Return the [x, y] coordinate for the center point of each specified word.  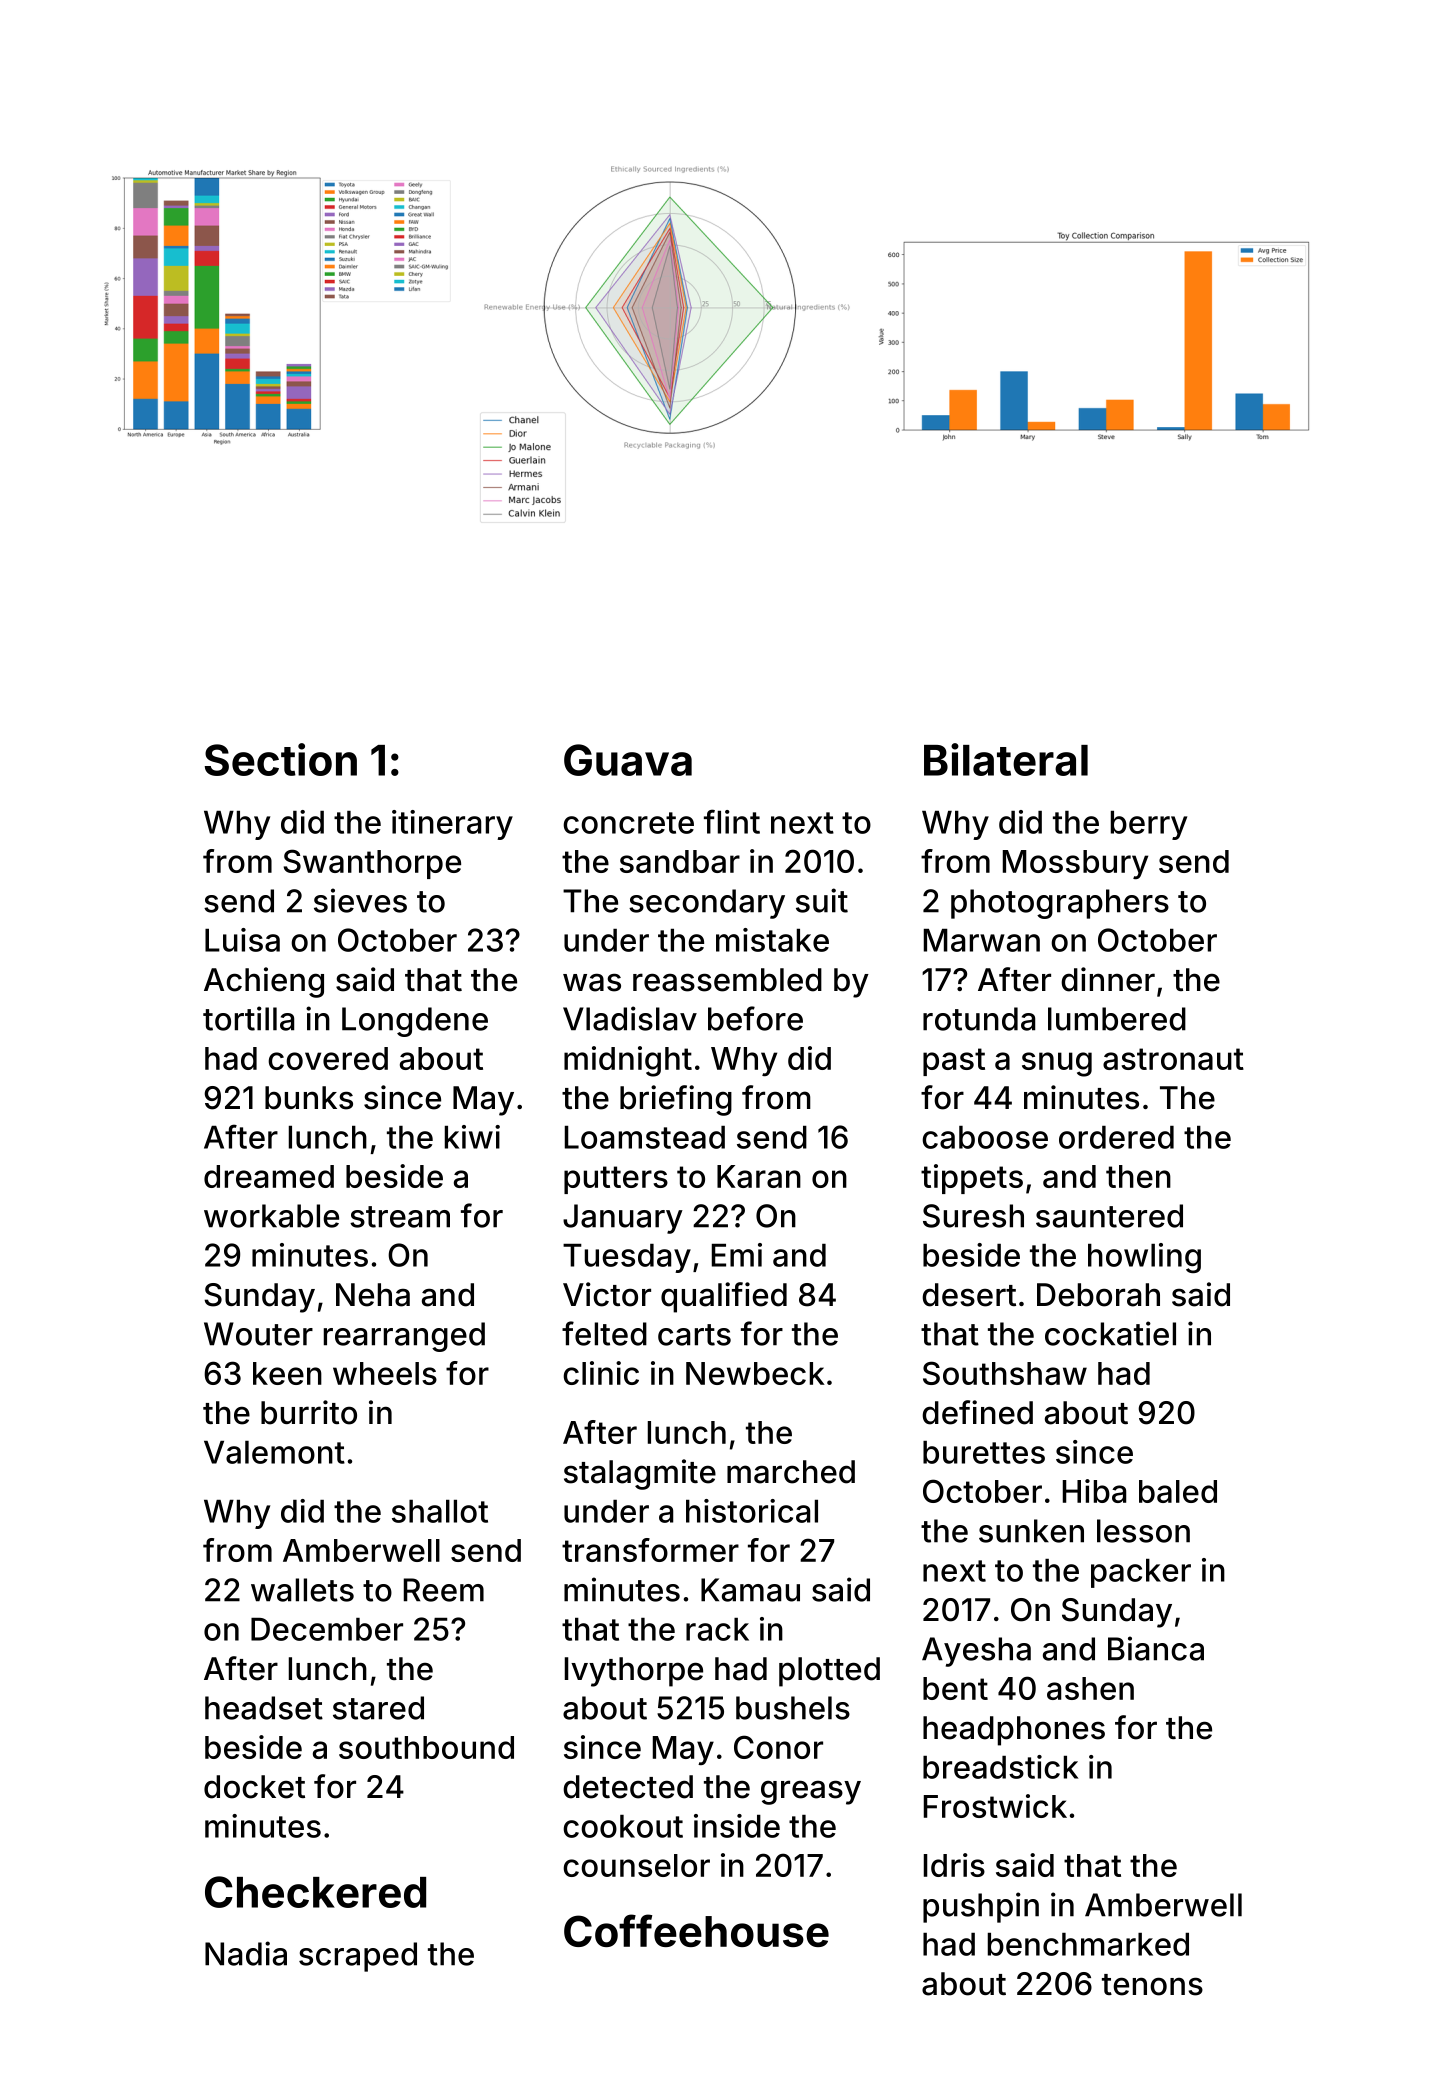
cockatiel [1110, 1333]
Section [281, 759]
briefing [676, 1100]
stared [378, 1708]
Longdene [415, 1022]
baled [1178, 1491]
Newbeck [755, 1373]
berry [1149, 825]
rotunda [979, 1019]
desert [969, 1295]
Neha [373, 1295]
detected [628, 1787]
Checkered [315, 1892]
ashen [1090, 1688]
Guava [628, 760]
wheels [385, 1373]
